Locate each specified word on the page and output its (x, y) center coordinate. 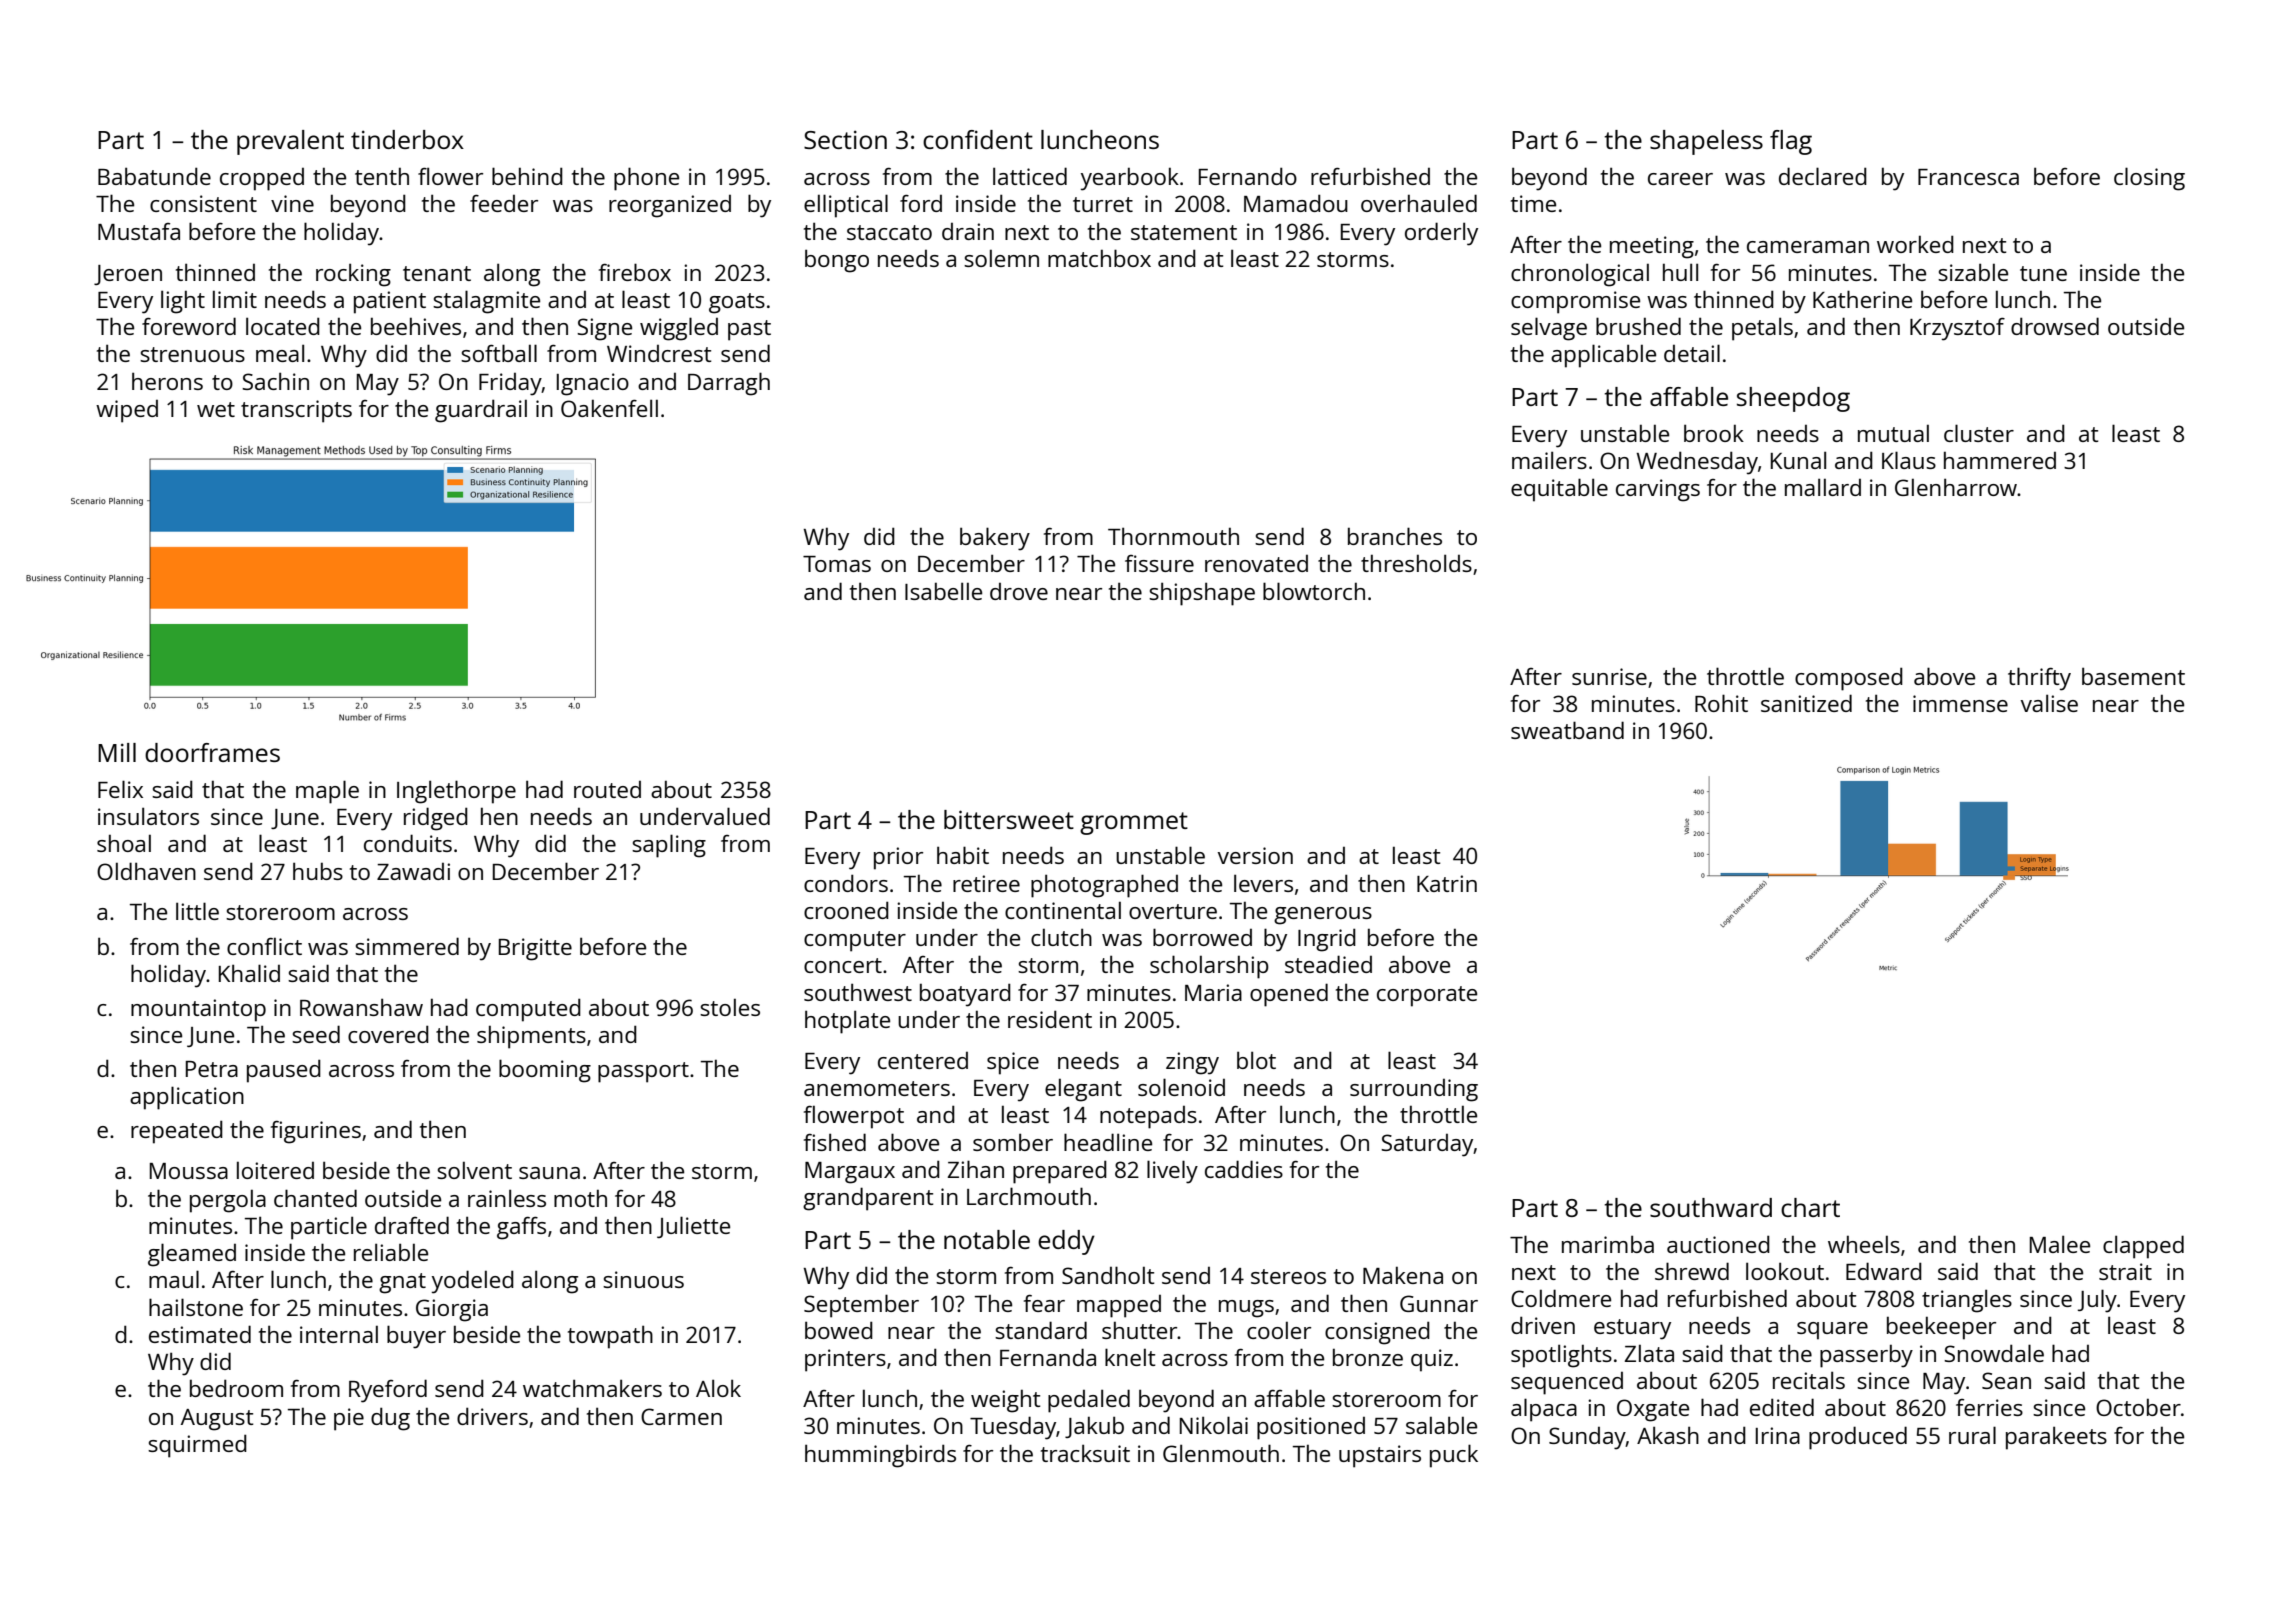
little (197, 911)
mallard (1823, 487)
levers (1263, 883)
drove (1019, 591)
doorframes (212, 752)
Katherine (1862, 299)
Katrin (1447, 883)
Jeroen (128, 275)
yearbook (1130, 179)
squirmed (197, 1446)
